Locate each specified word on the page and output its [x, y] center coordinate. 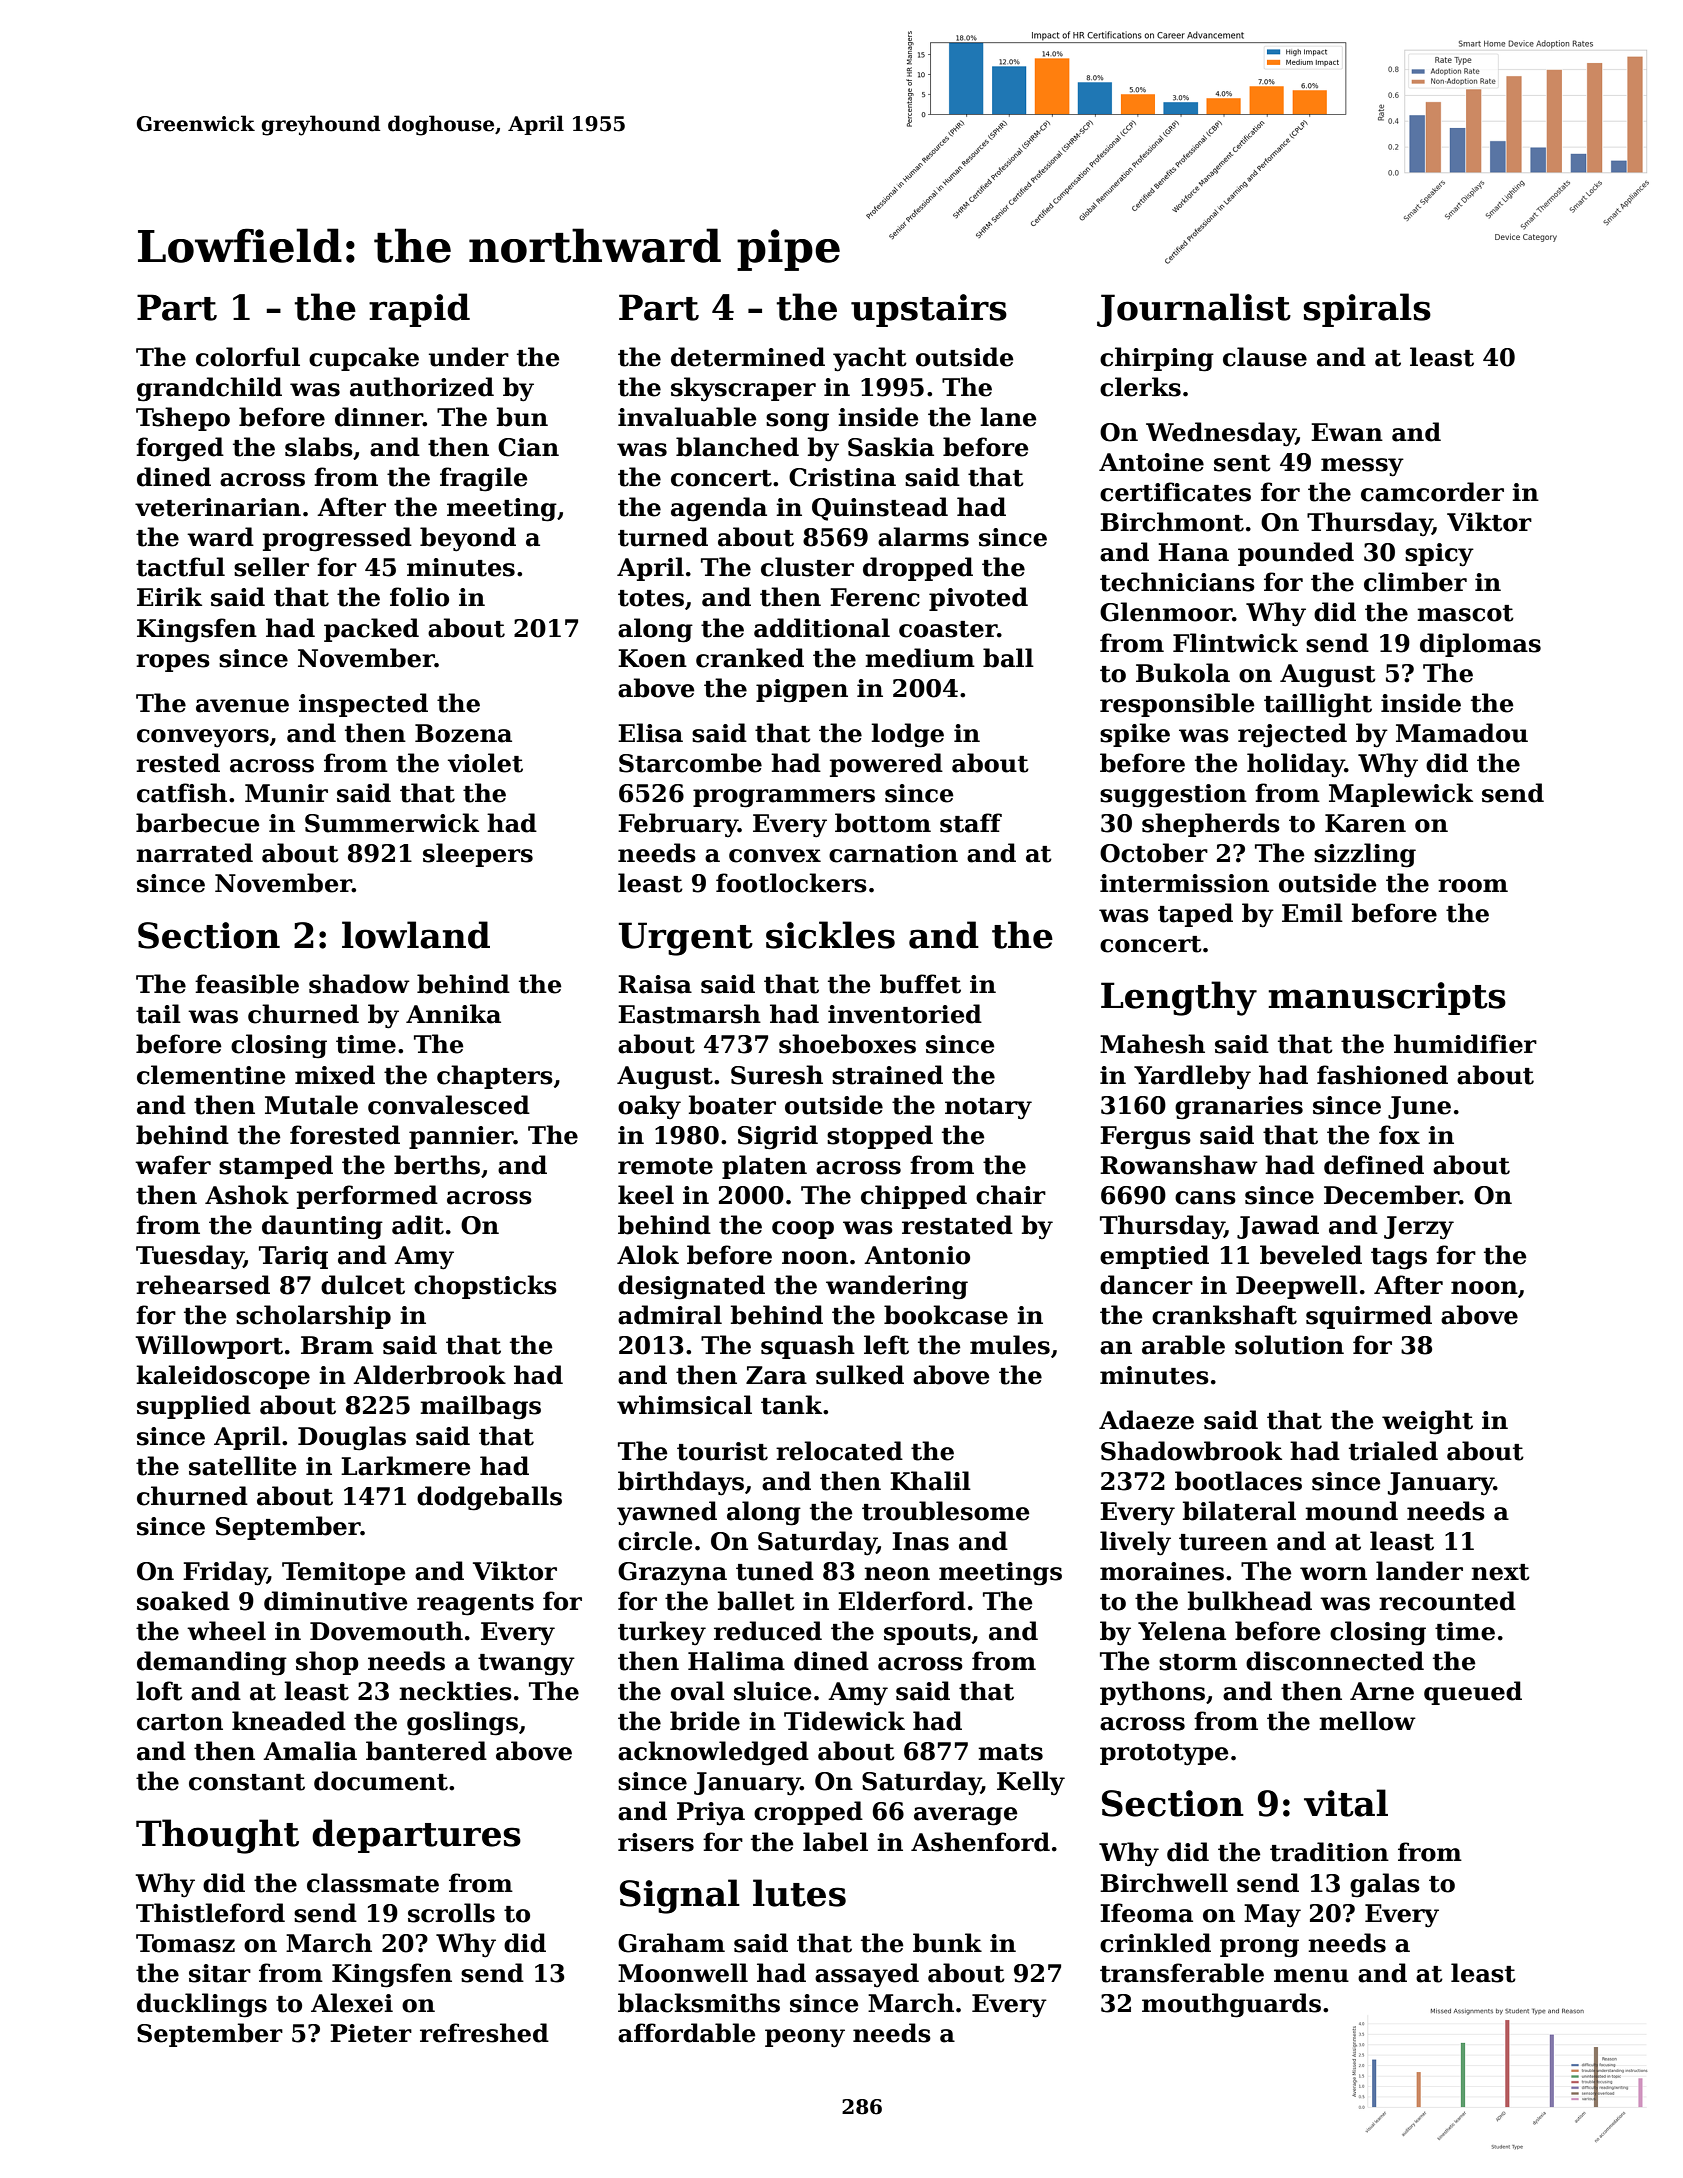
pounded [1296, 554]
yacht [870, 359]
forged [180, 449]
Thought [217, 1836]
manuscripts [1387, 998]
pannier [461, 1137]
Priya [711, 1814]
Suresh [777, 1075]
